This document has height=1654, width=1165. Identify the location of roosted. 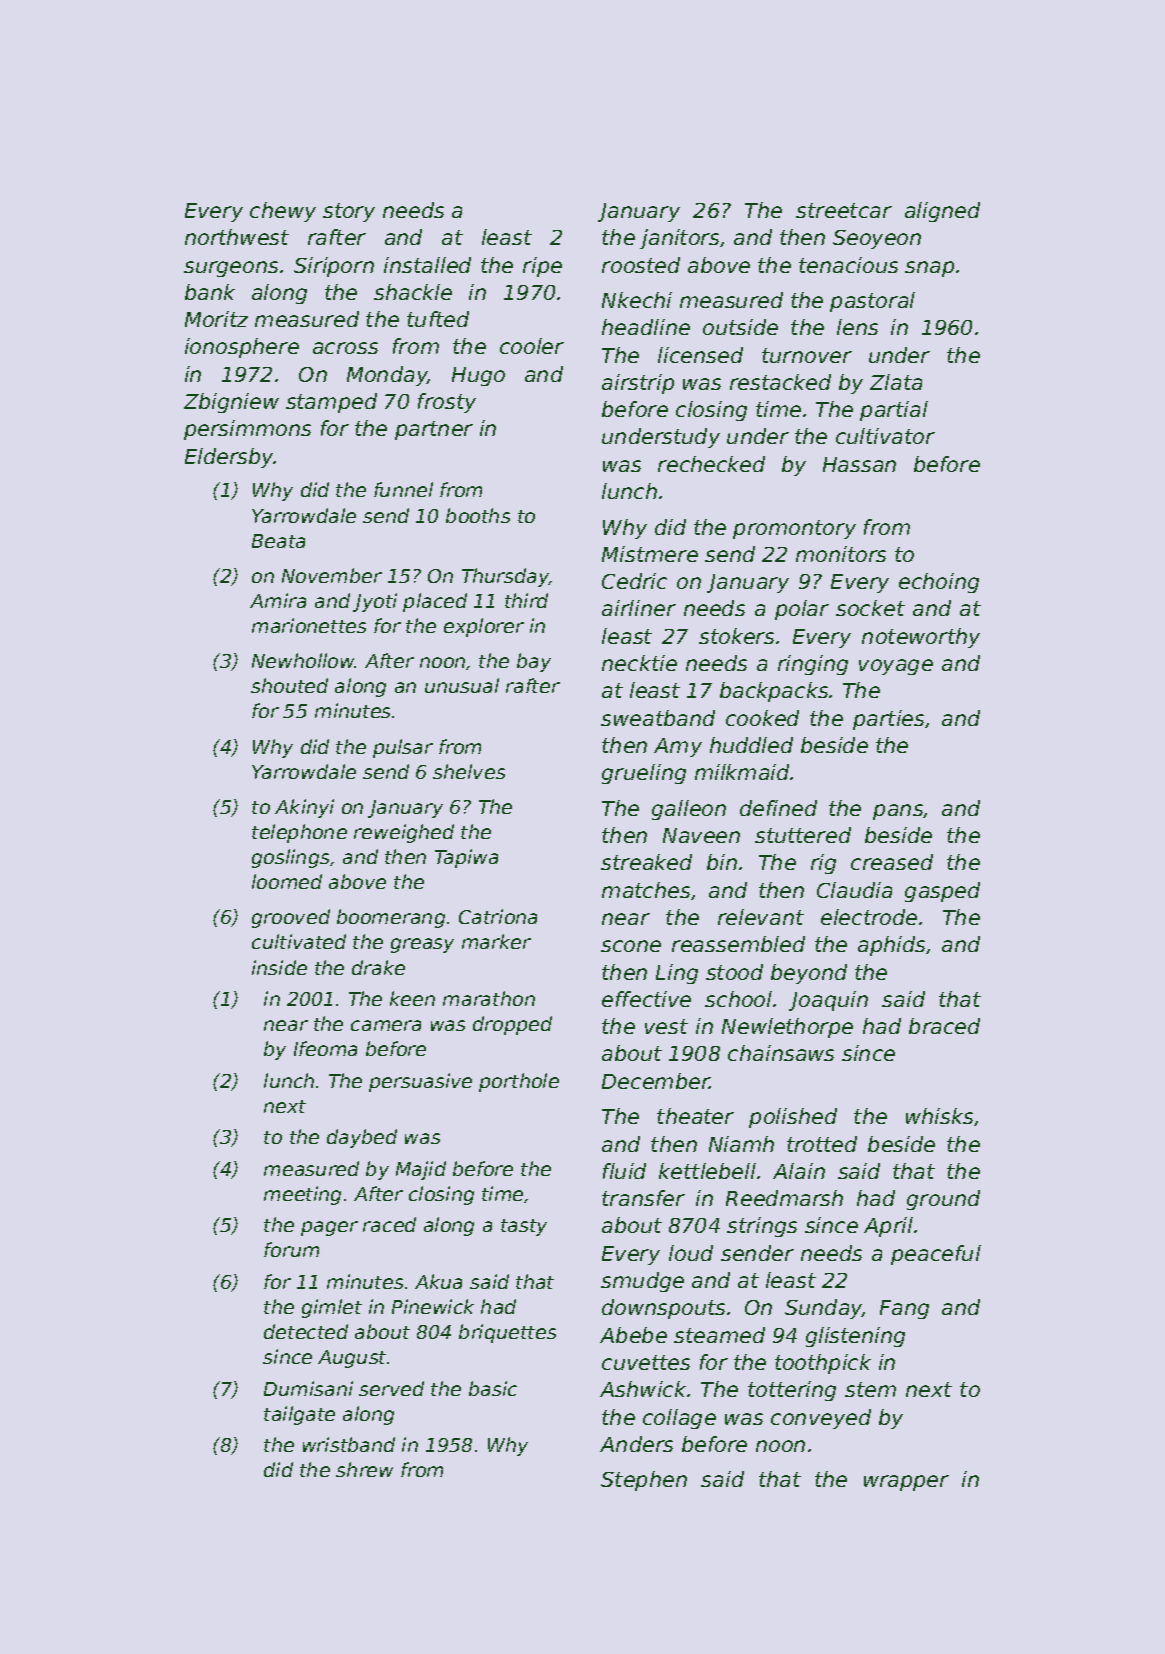
(641, 265).
